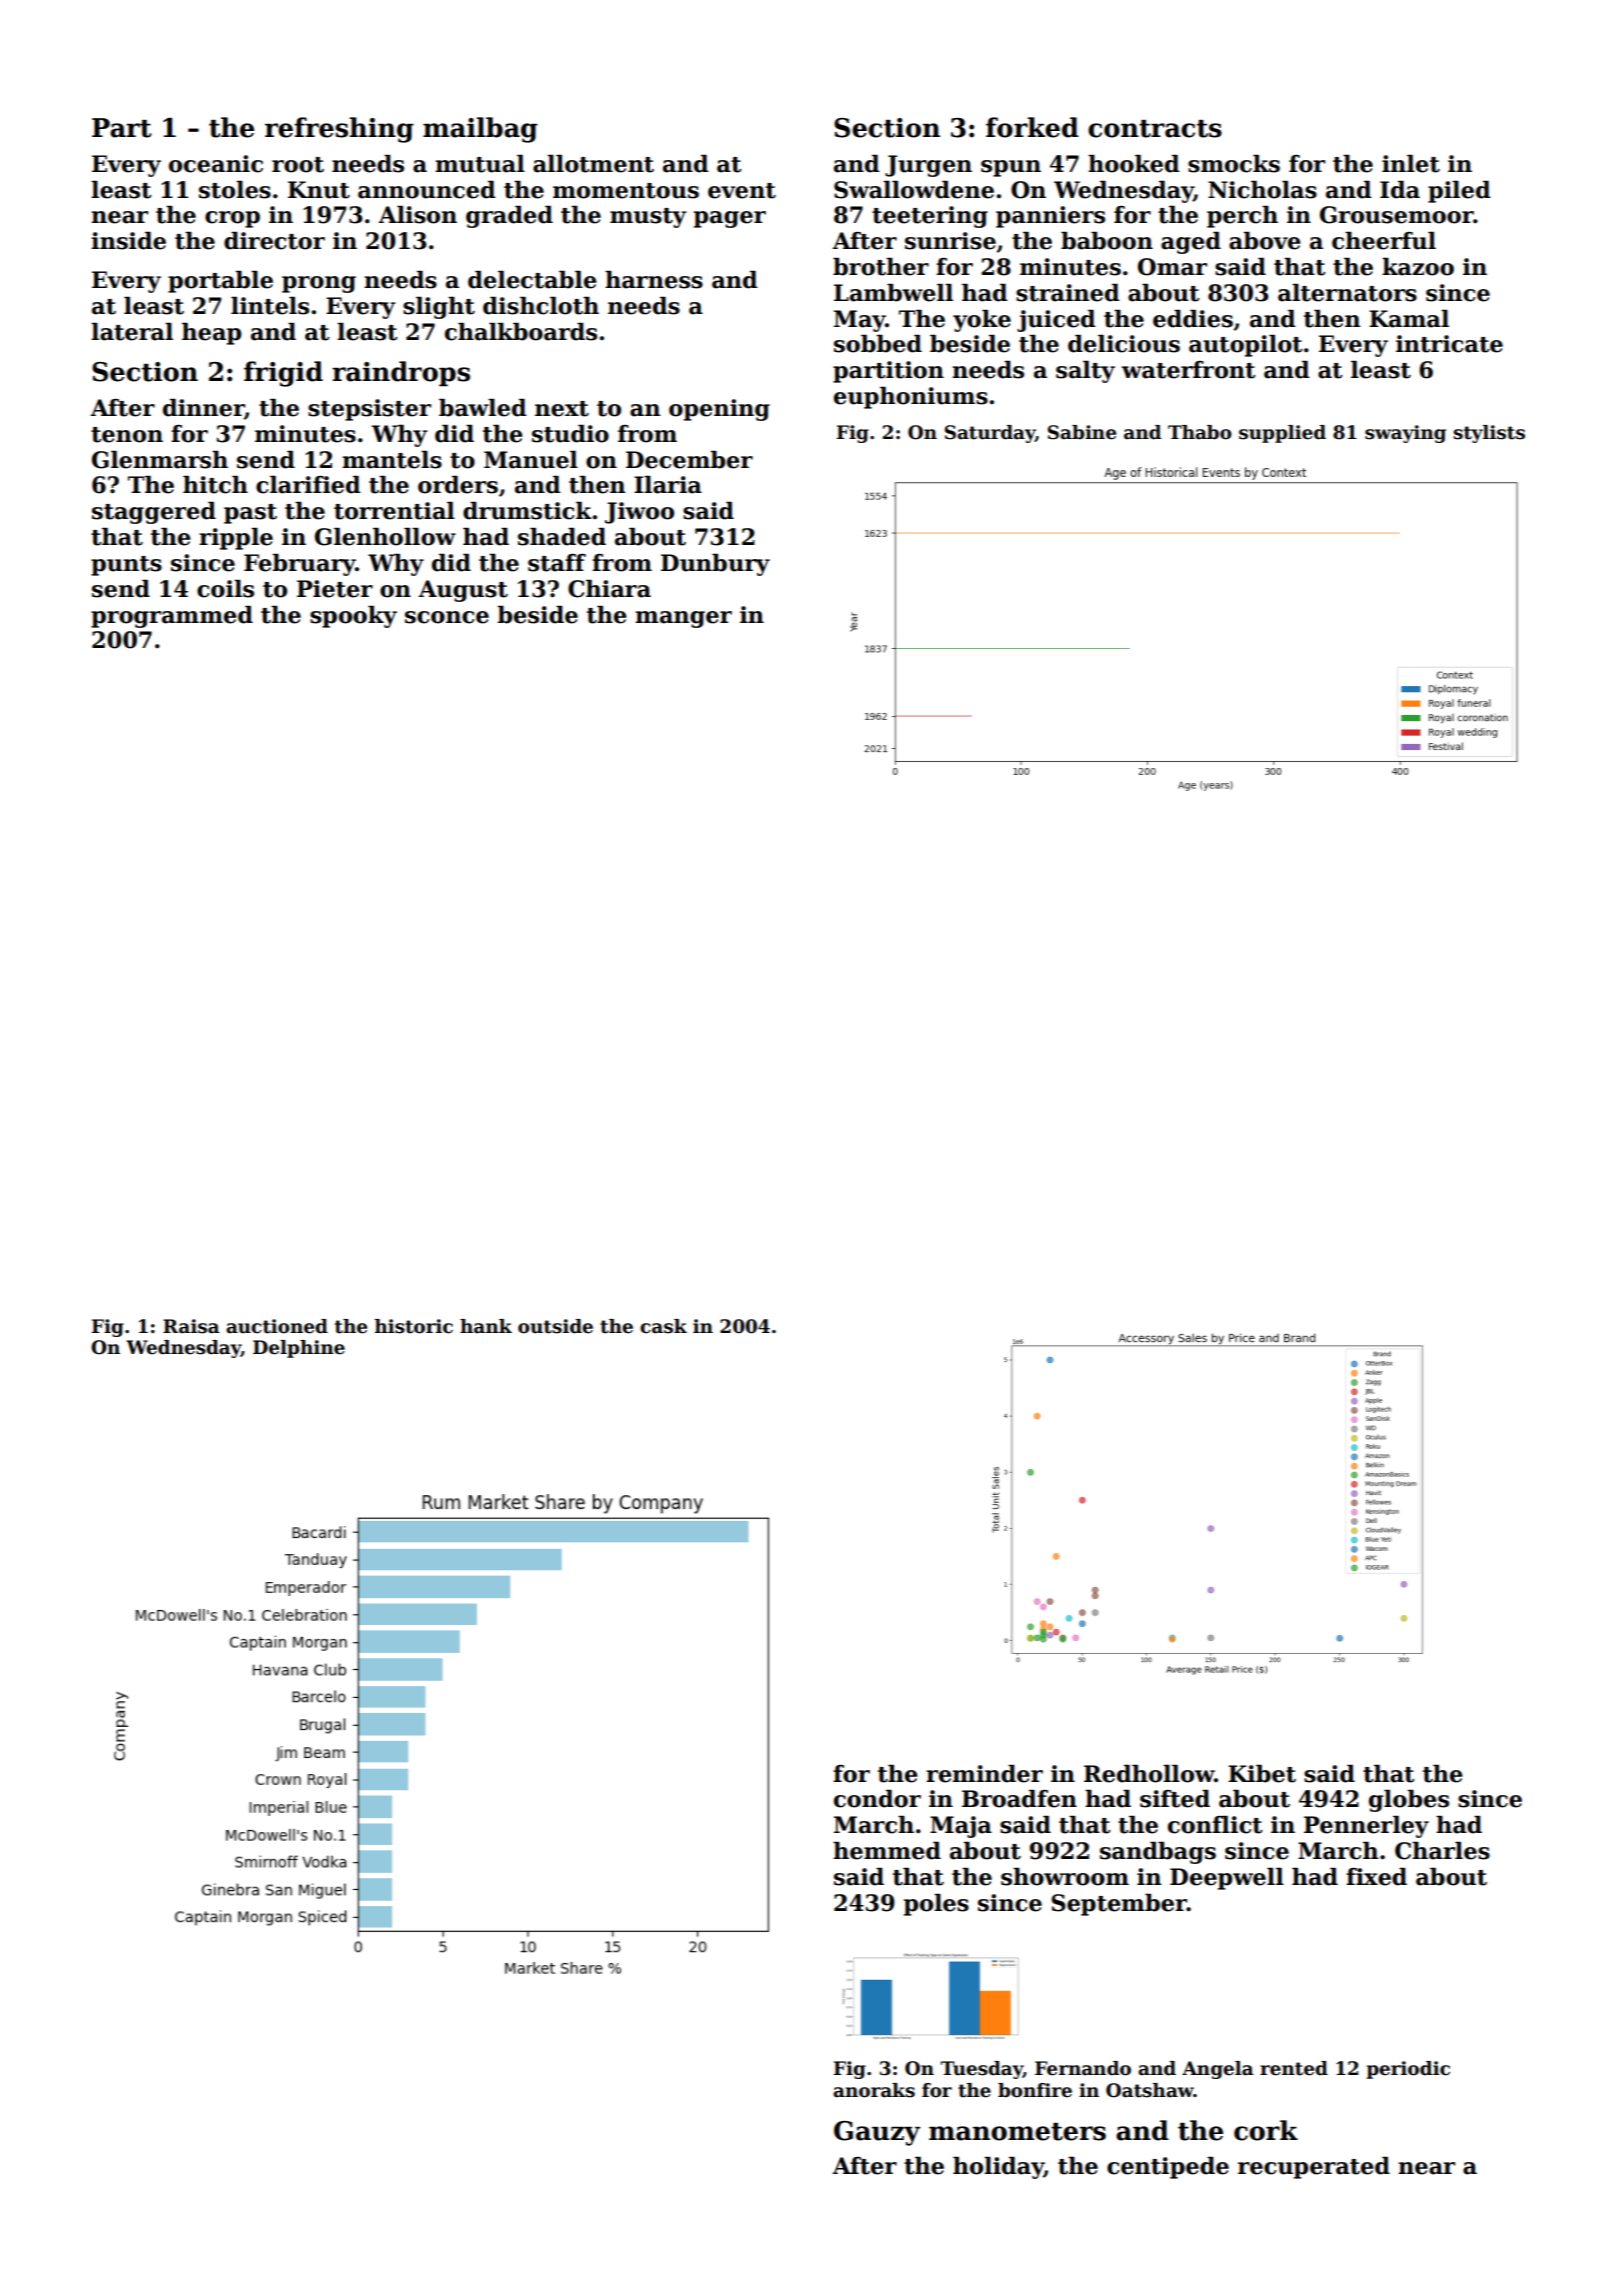  I want to click on hemmed, so click(887, 1851).
